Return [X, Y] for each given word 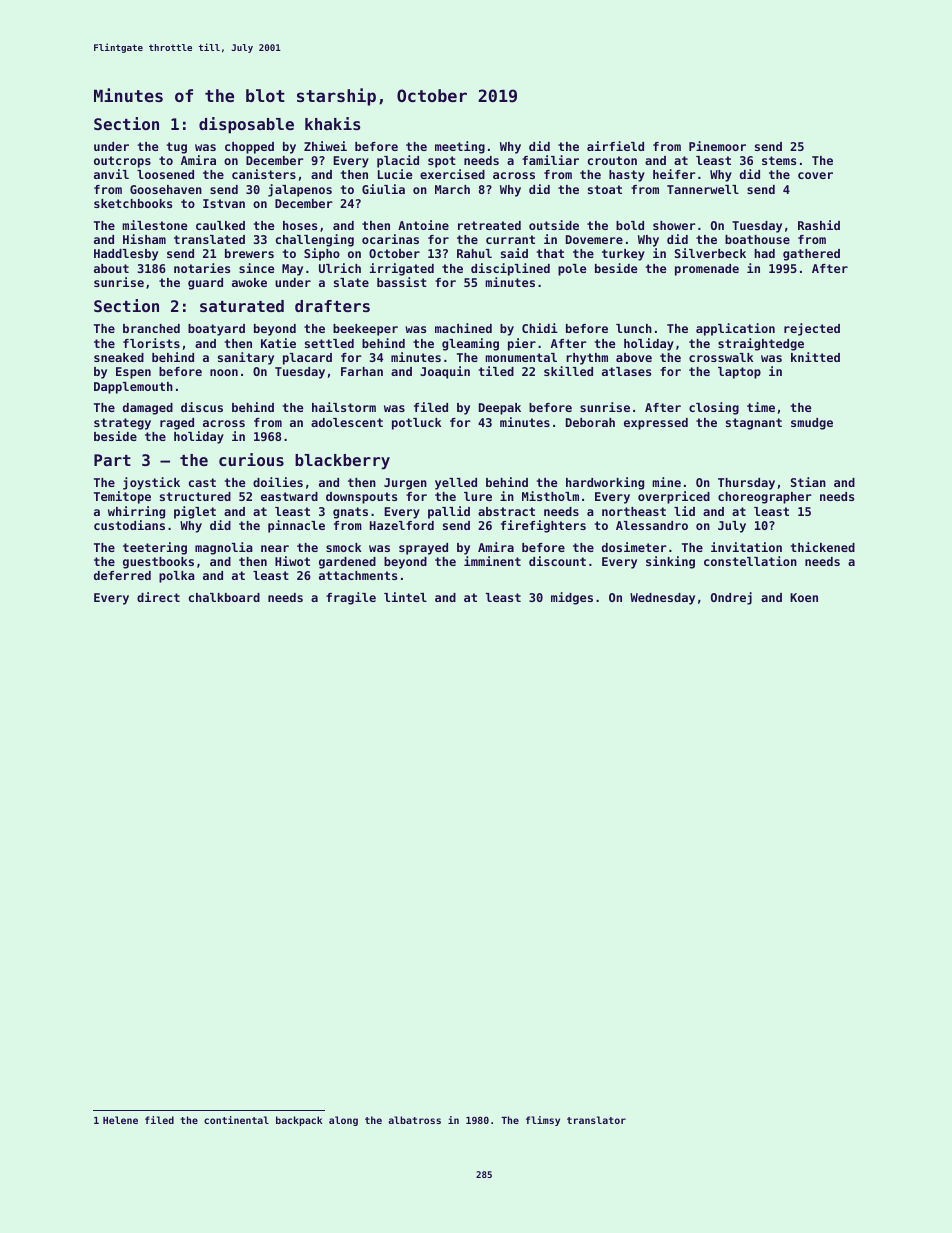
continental [236, 1120]
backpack [299, 1121]
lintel [405, 597]
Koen [804, 597]
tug [176, 148]
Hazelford [402, 525]
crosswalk [721, 357]
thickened [822, 547]
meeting [460, 147]
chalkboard [224, 597]
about [111, 268]
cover [815, 175]
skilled [568, 371]
